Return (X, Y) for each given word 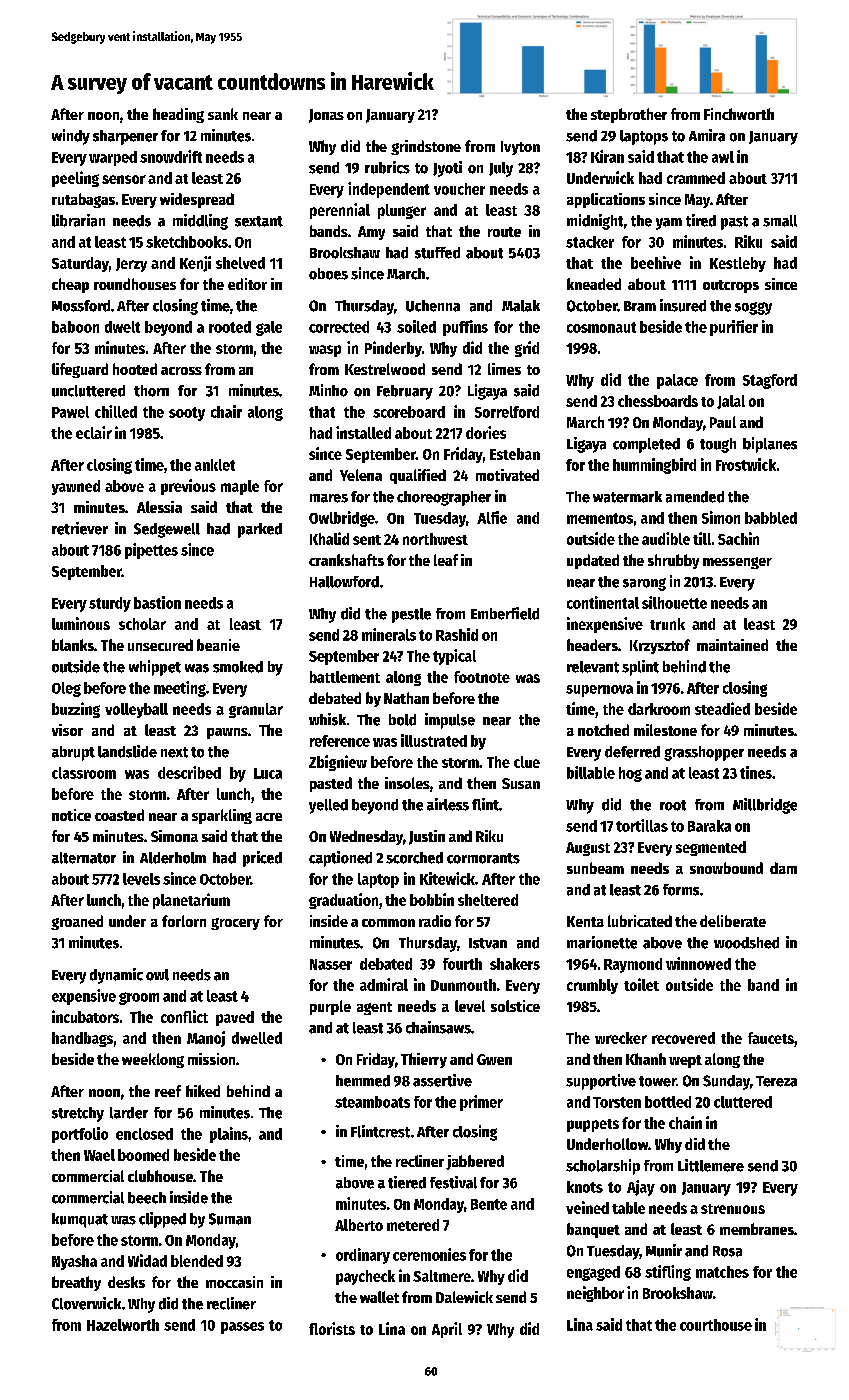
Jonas (326, 116)
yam (669, 224)
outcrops (731, 286)
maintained (732, 645)
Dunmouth (463, 985)
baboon (75, 327)
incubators (85, 1016)
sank (223, 114)
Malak (521, 306)
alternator (84, 858)
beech (147, 1198)
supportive (601, 1082)
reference (340, 741)
